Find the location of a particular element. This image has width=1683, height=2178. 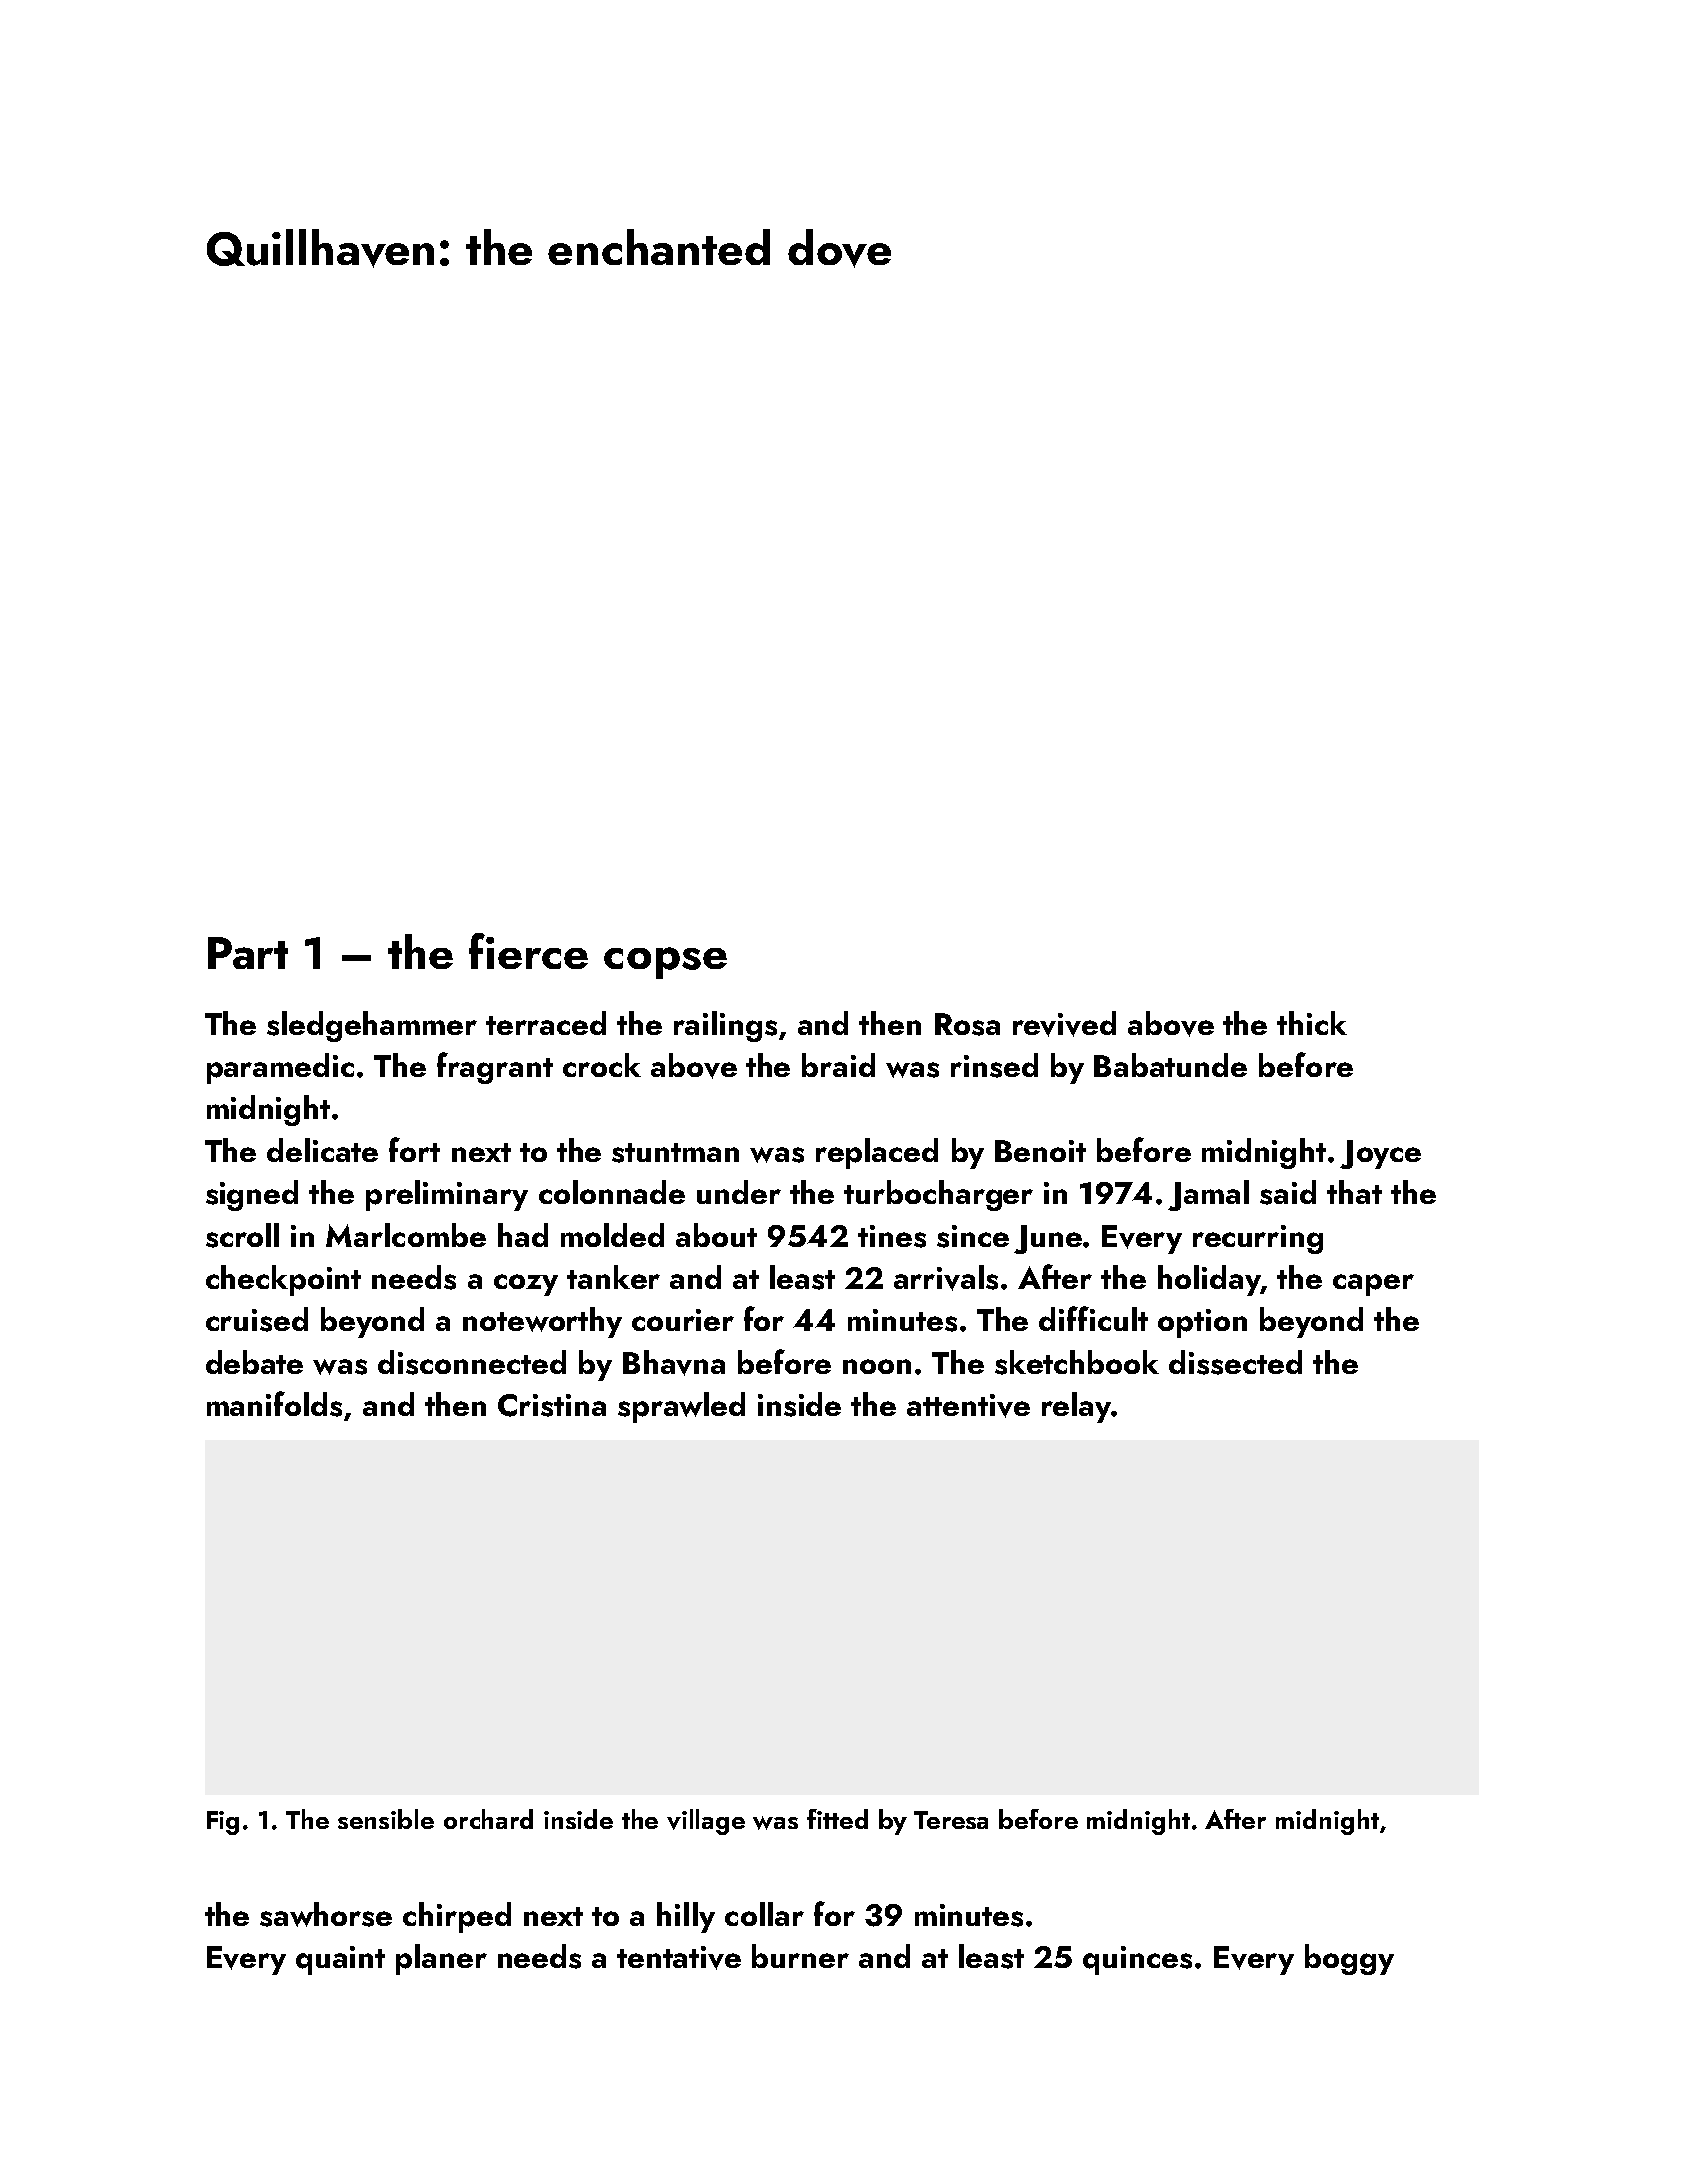

burner is located at coordinates (800, 1956).
